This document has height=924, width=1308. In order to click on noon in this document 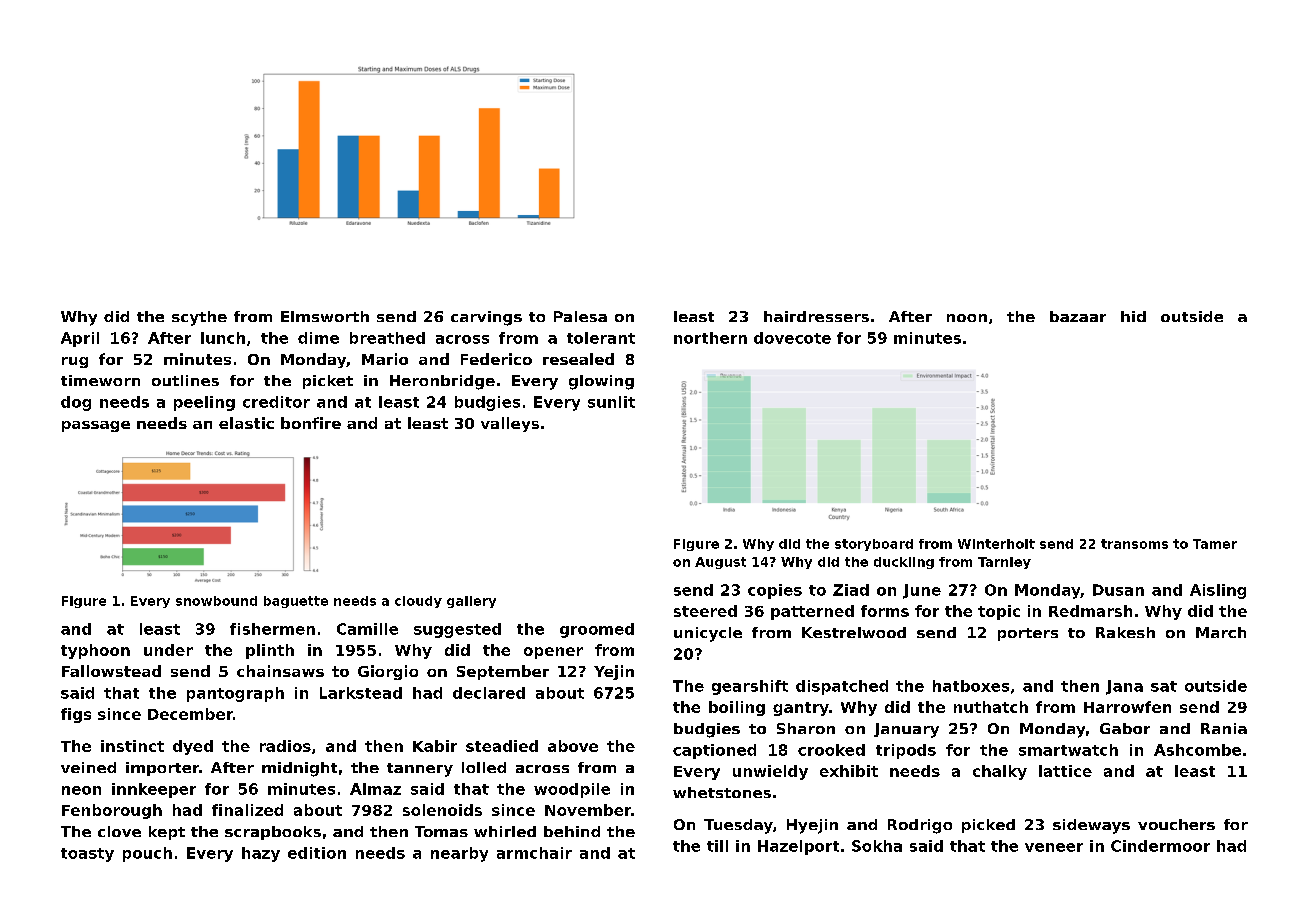, I will do `click(967, 318)`.
